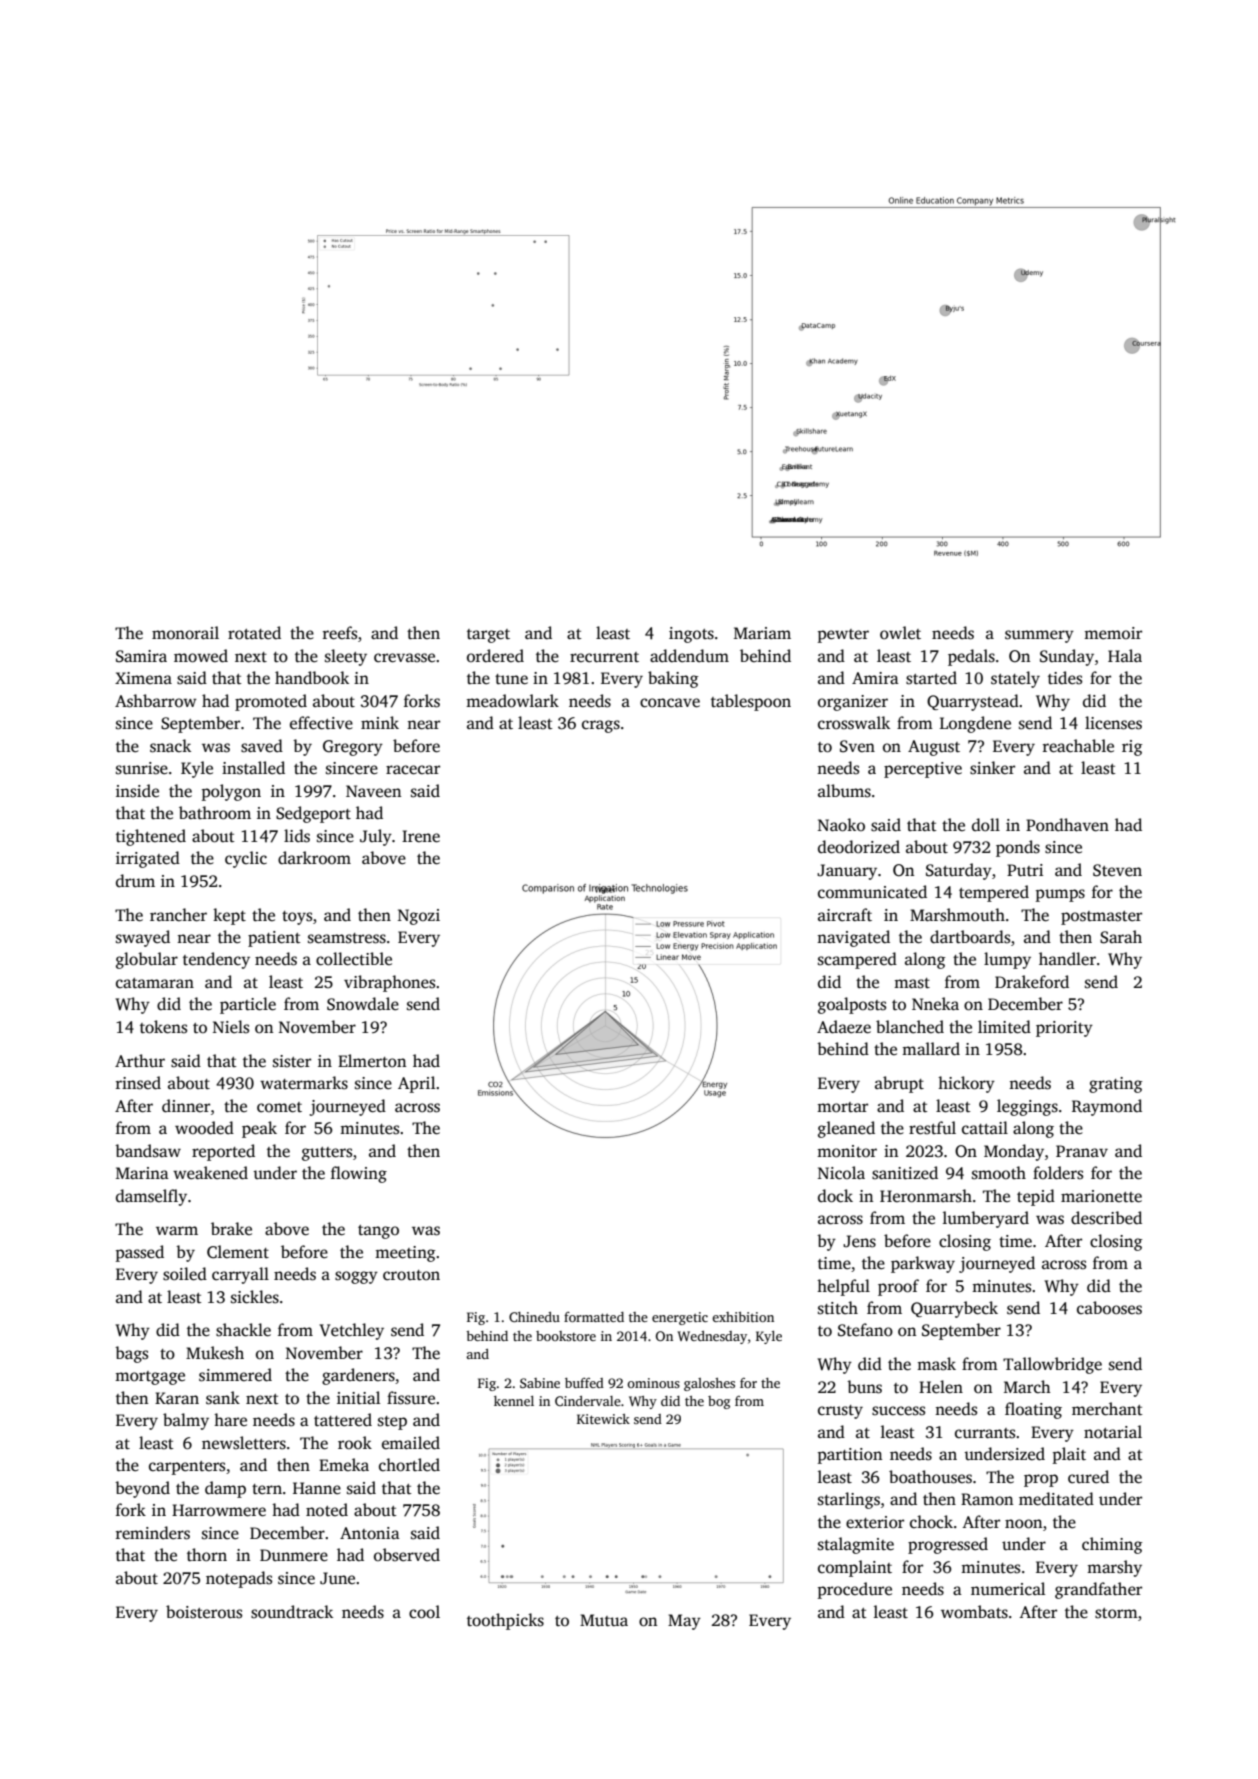 The height and width of the page is (1779, 1258). Describe the element at coordinates (514, 1401) in the page. I see `kennel` at that location.
